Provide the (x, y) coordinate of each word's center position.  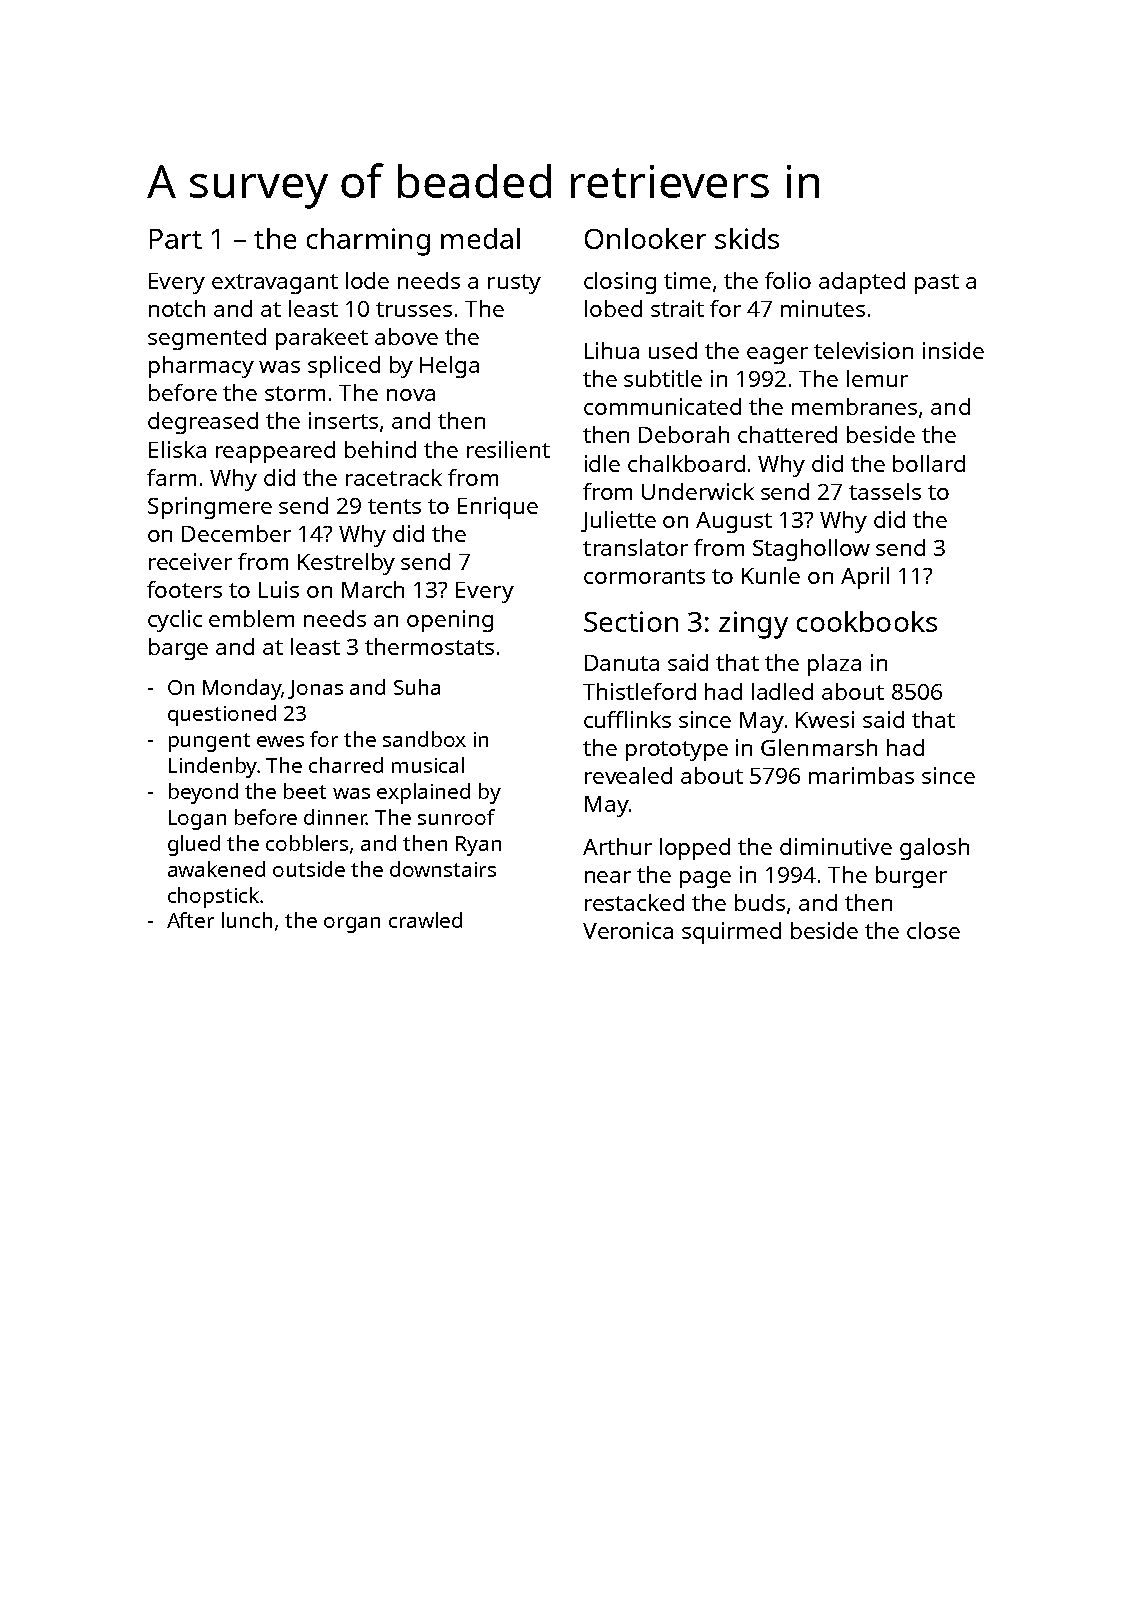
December (236, 533)
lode (367, 280)
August (734, 522)
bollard (929, 463)
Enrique (498, 508)
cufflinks (627, 719)
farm (171, 477)
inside (953, 350)
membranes (854, 406)
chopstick (213, 897)
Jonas (315, 689)
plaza (834, 665)
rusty (514, 284)
